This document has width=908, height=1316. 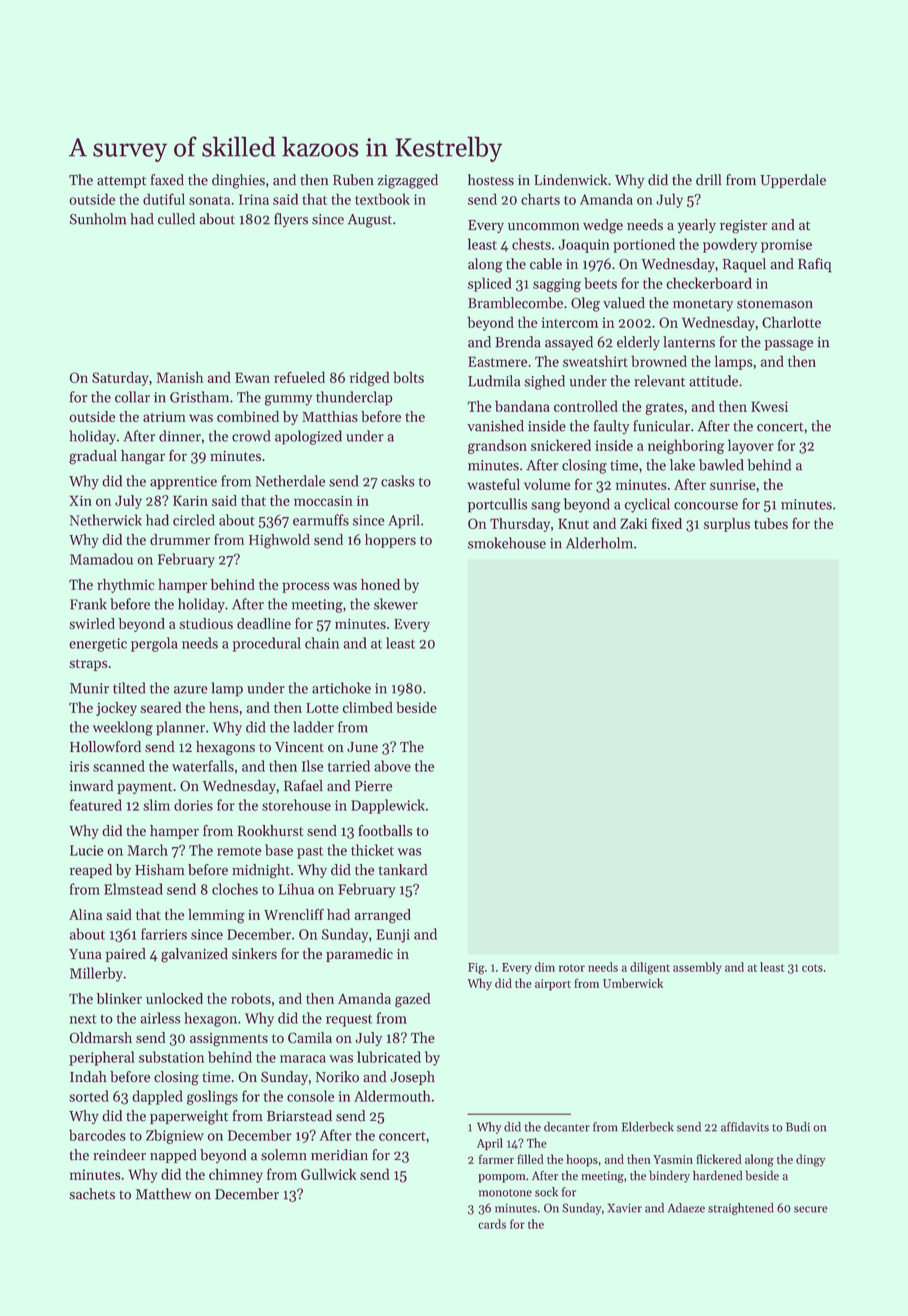 I want to click on weeklong, so click(x=123, y=728).
